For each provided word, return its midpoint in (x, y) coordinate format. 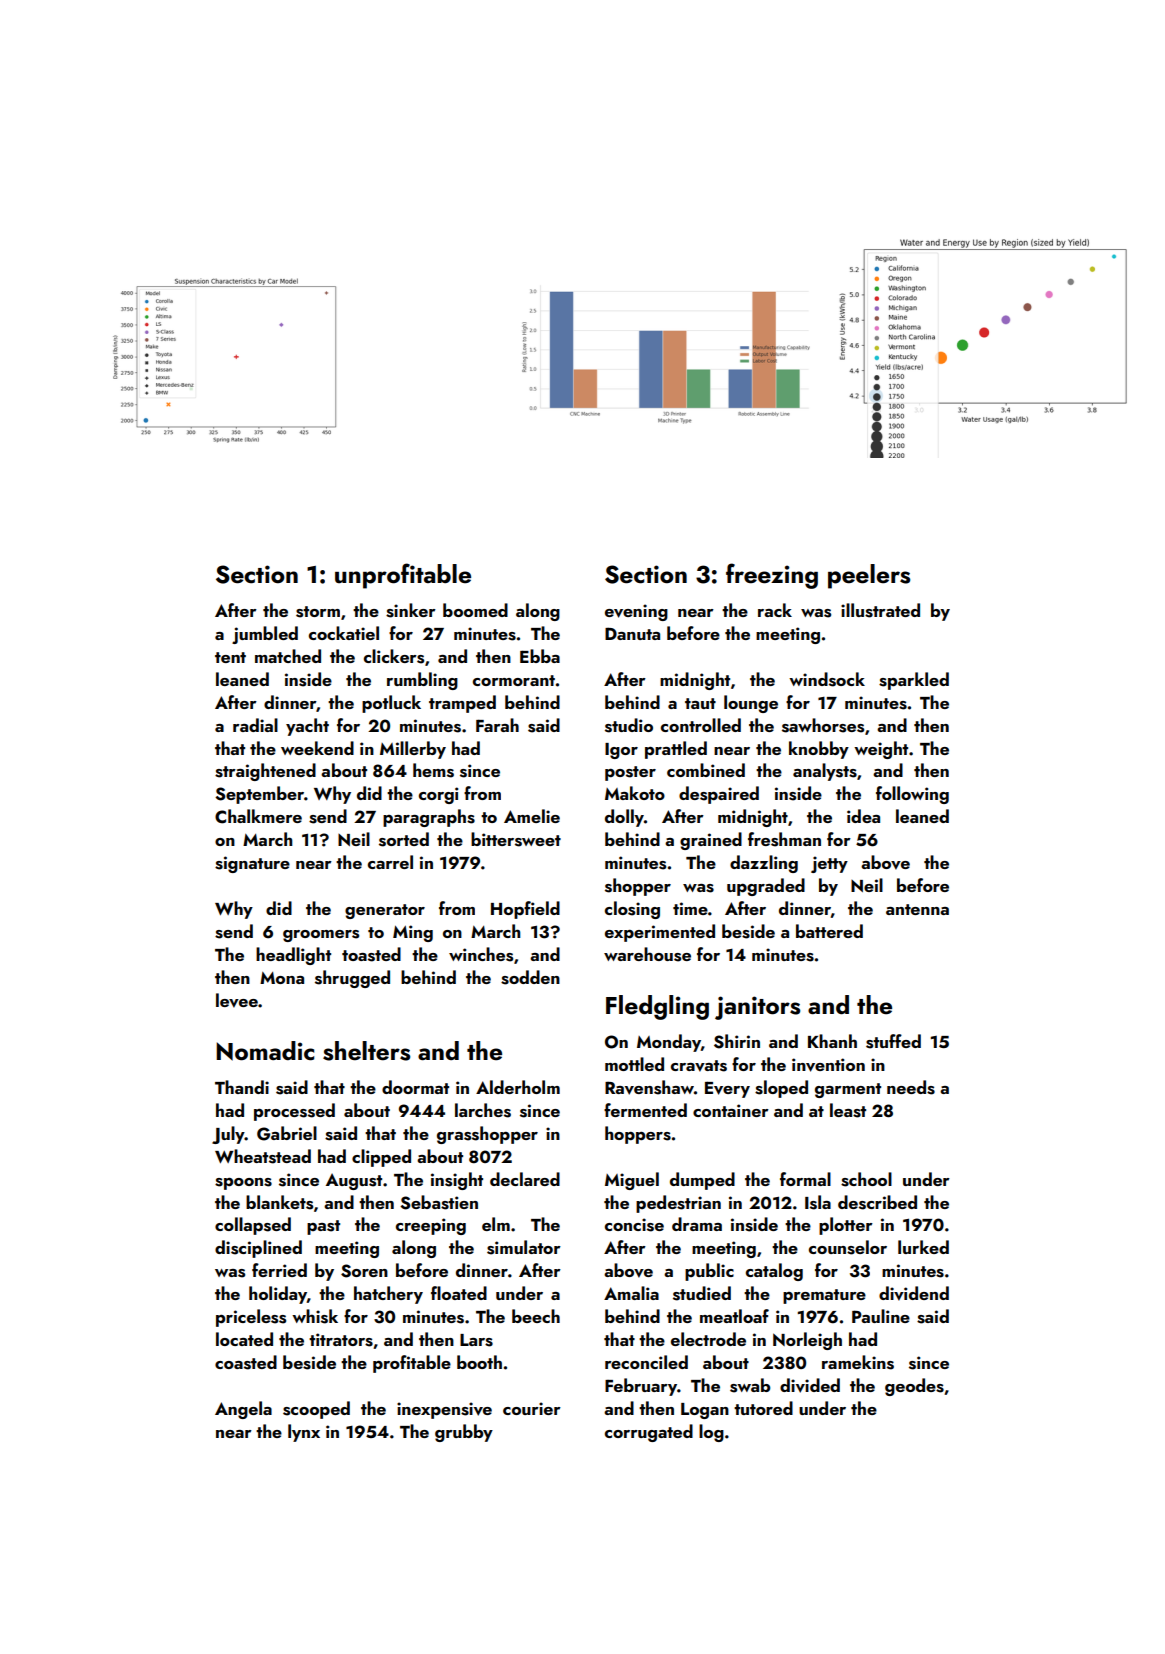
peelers (869, 576)
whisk (315, 1316)
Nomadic (265, 1051)
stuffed (893, 1041)
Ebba (540, 656)
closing (632, 910)
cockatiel (344, 633)
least (848, 1110)
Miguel (632, 1181)
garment (848, 1090)
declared (525, 1179)
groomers (321, 936)
